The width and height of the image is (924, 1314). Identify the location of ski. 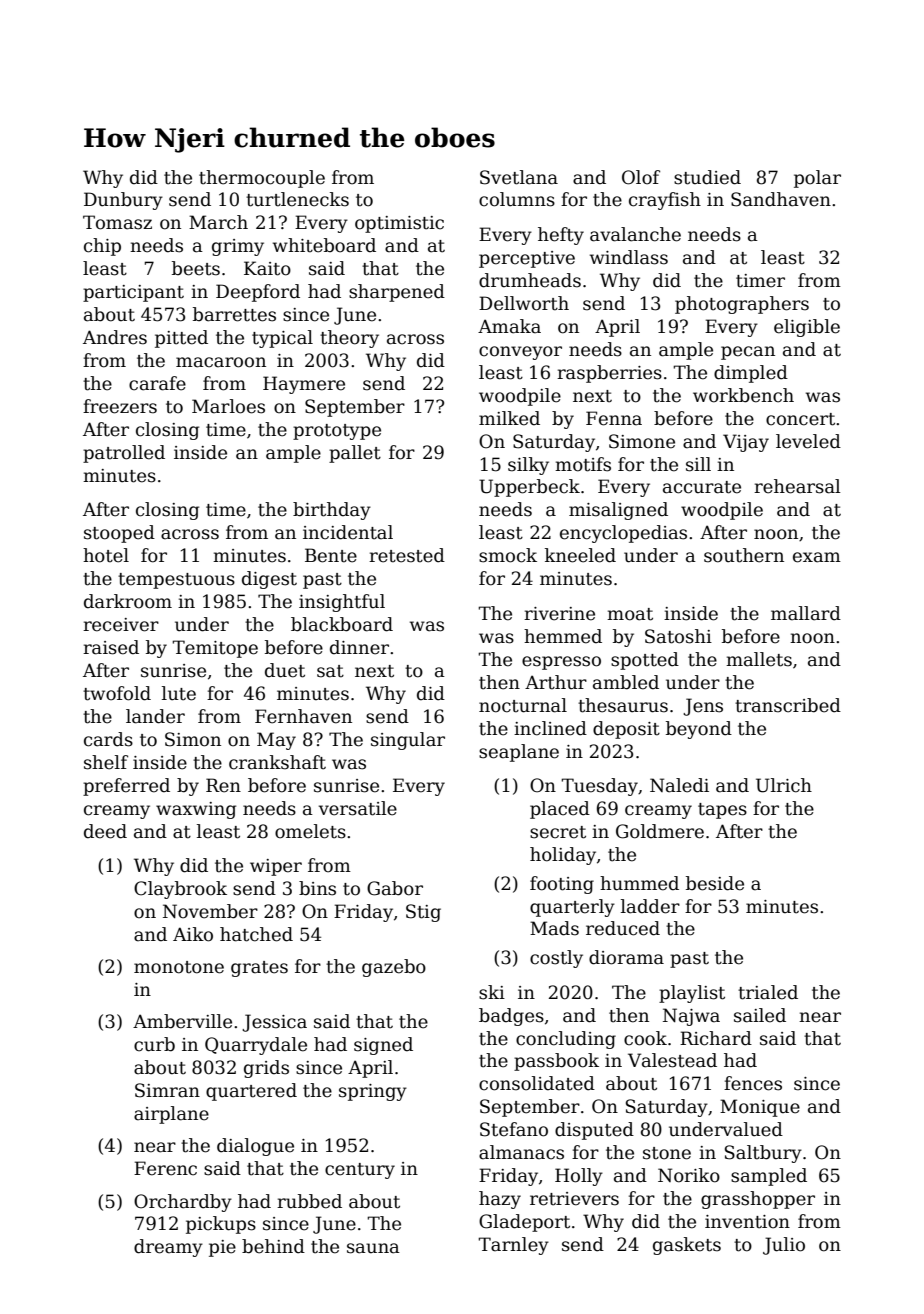
(492, 992).
